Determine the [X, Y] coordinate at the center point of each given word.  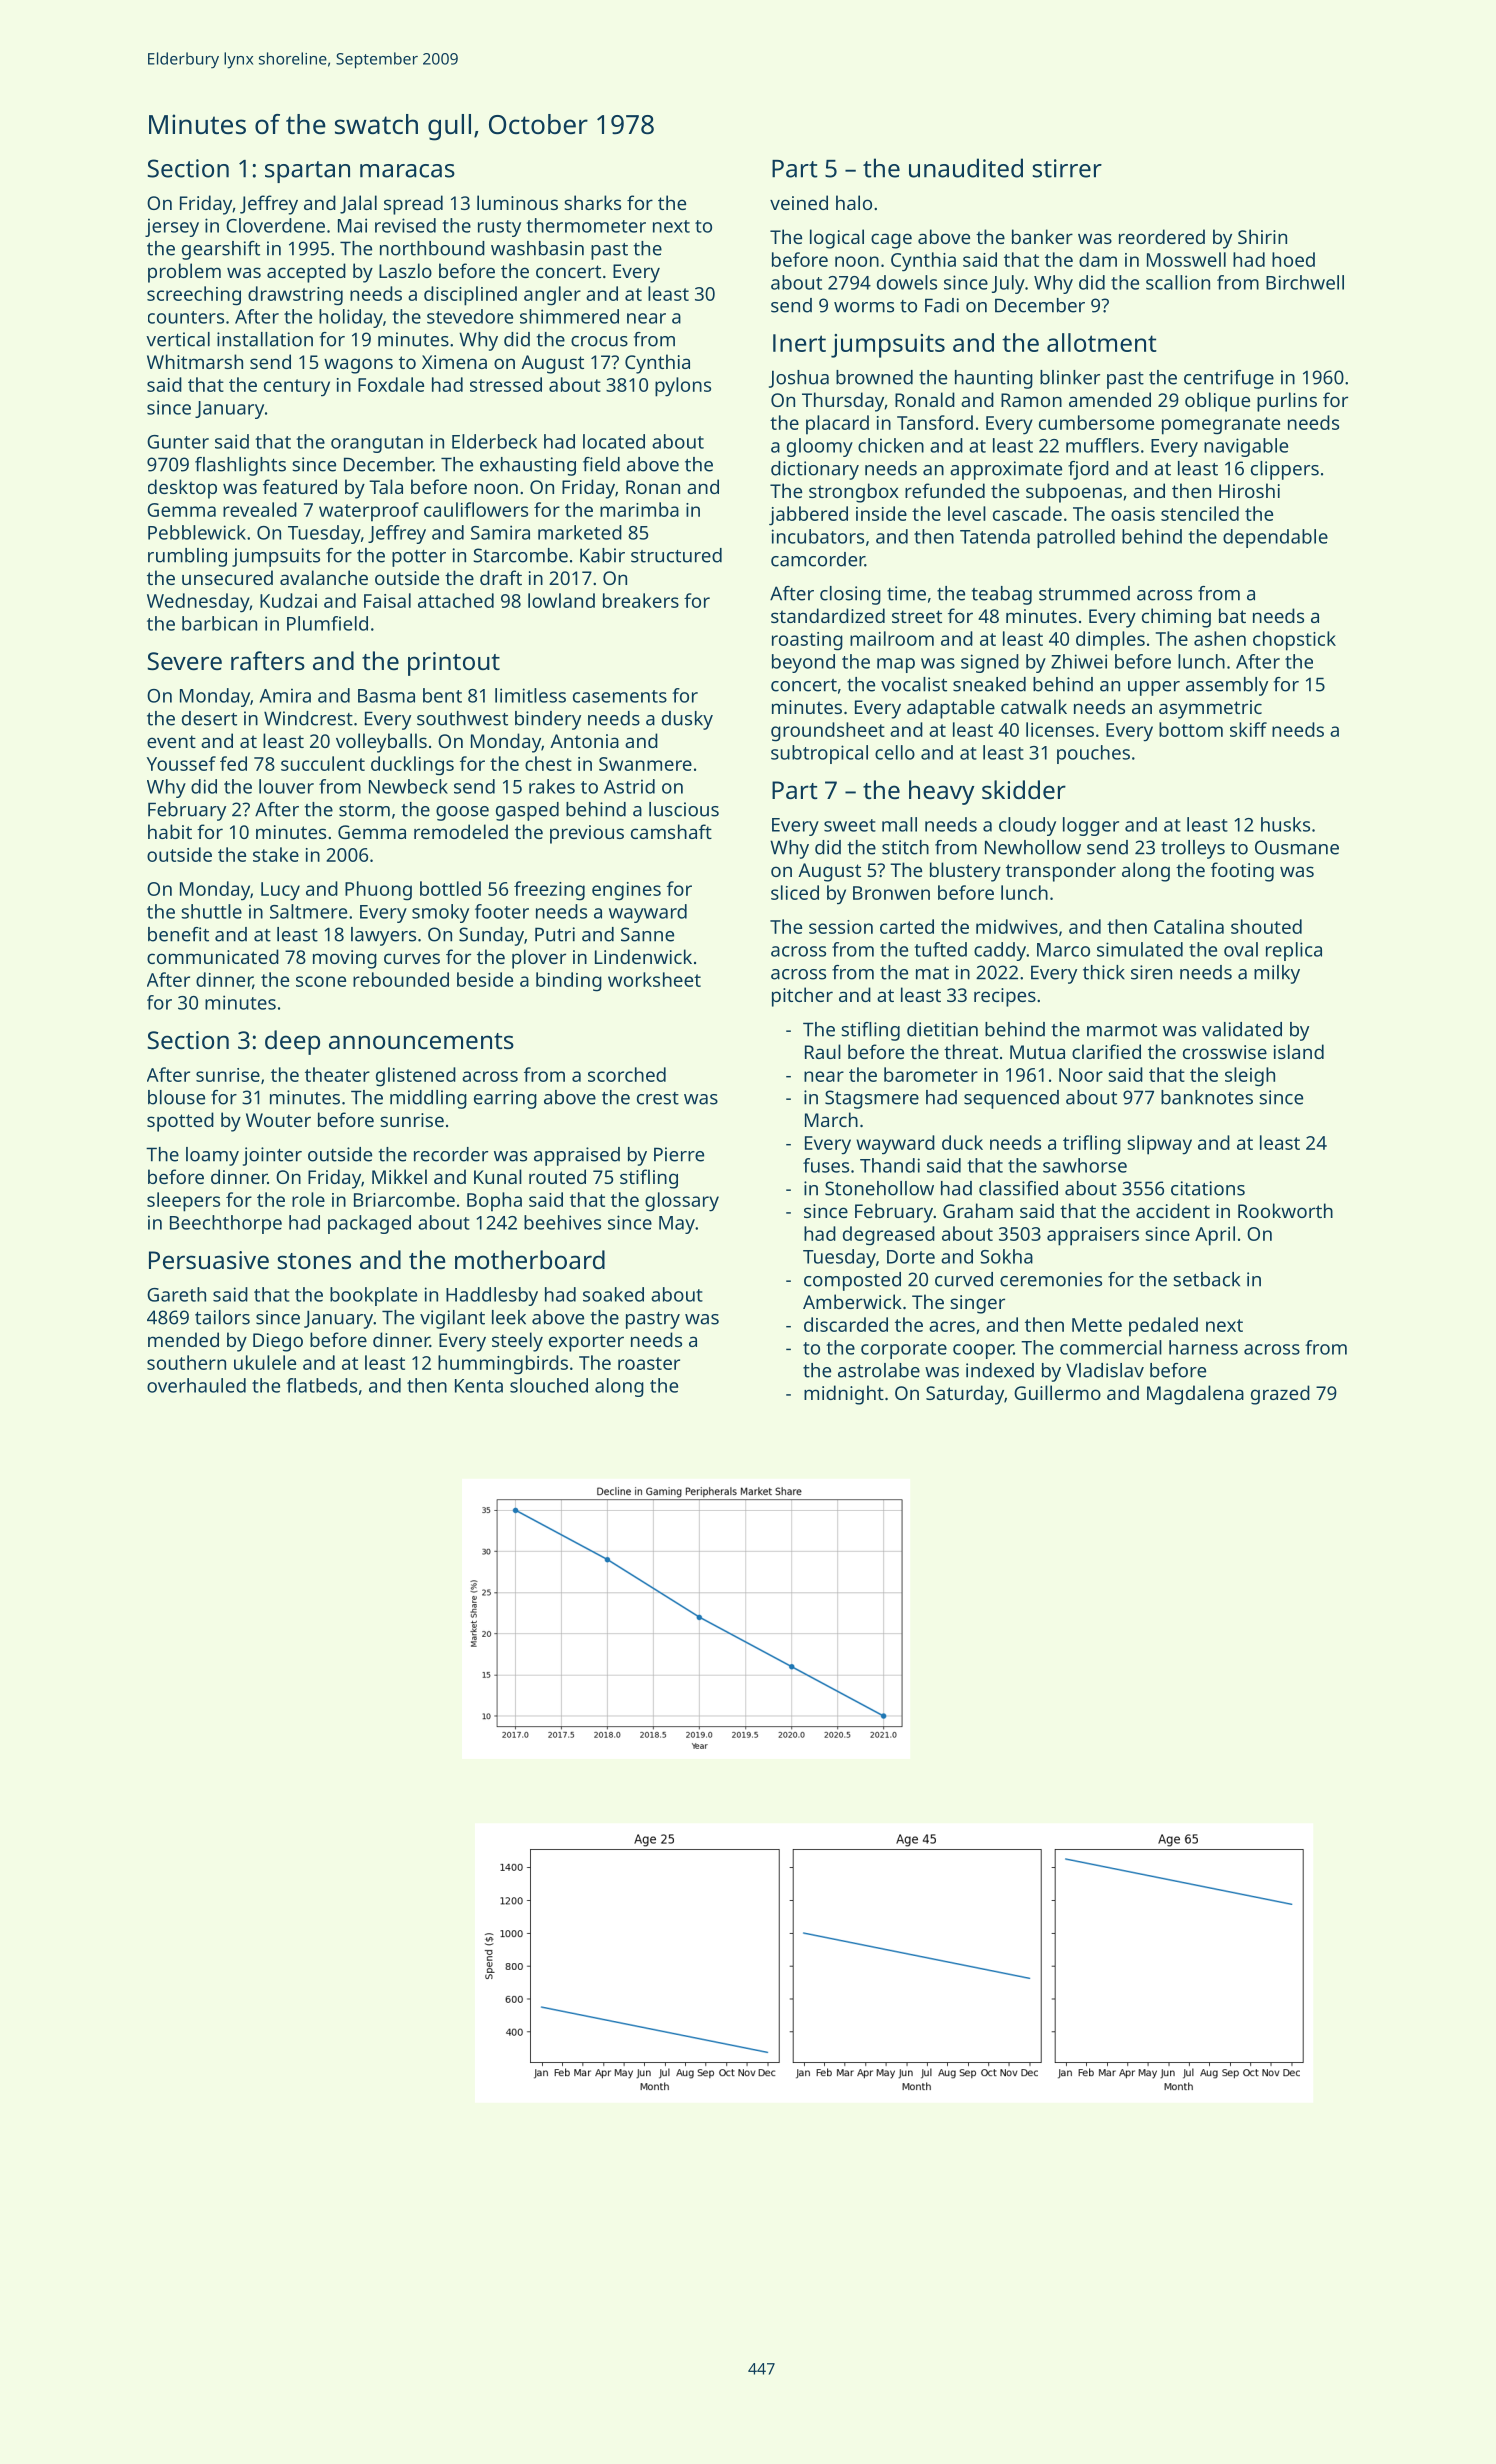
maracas [407, 171]
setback [1206, 1279]
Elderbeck [494, 441]
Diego [278, 1342]
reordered [1162, 236]
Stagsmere [872, 1099]
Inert [799, 343]
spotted [180, 1122]
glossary [682, 1202]
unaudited [966, 168]
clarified [1106, 1051]
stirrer [1067, 168]
